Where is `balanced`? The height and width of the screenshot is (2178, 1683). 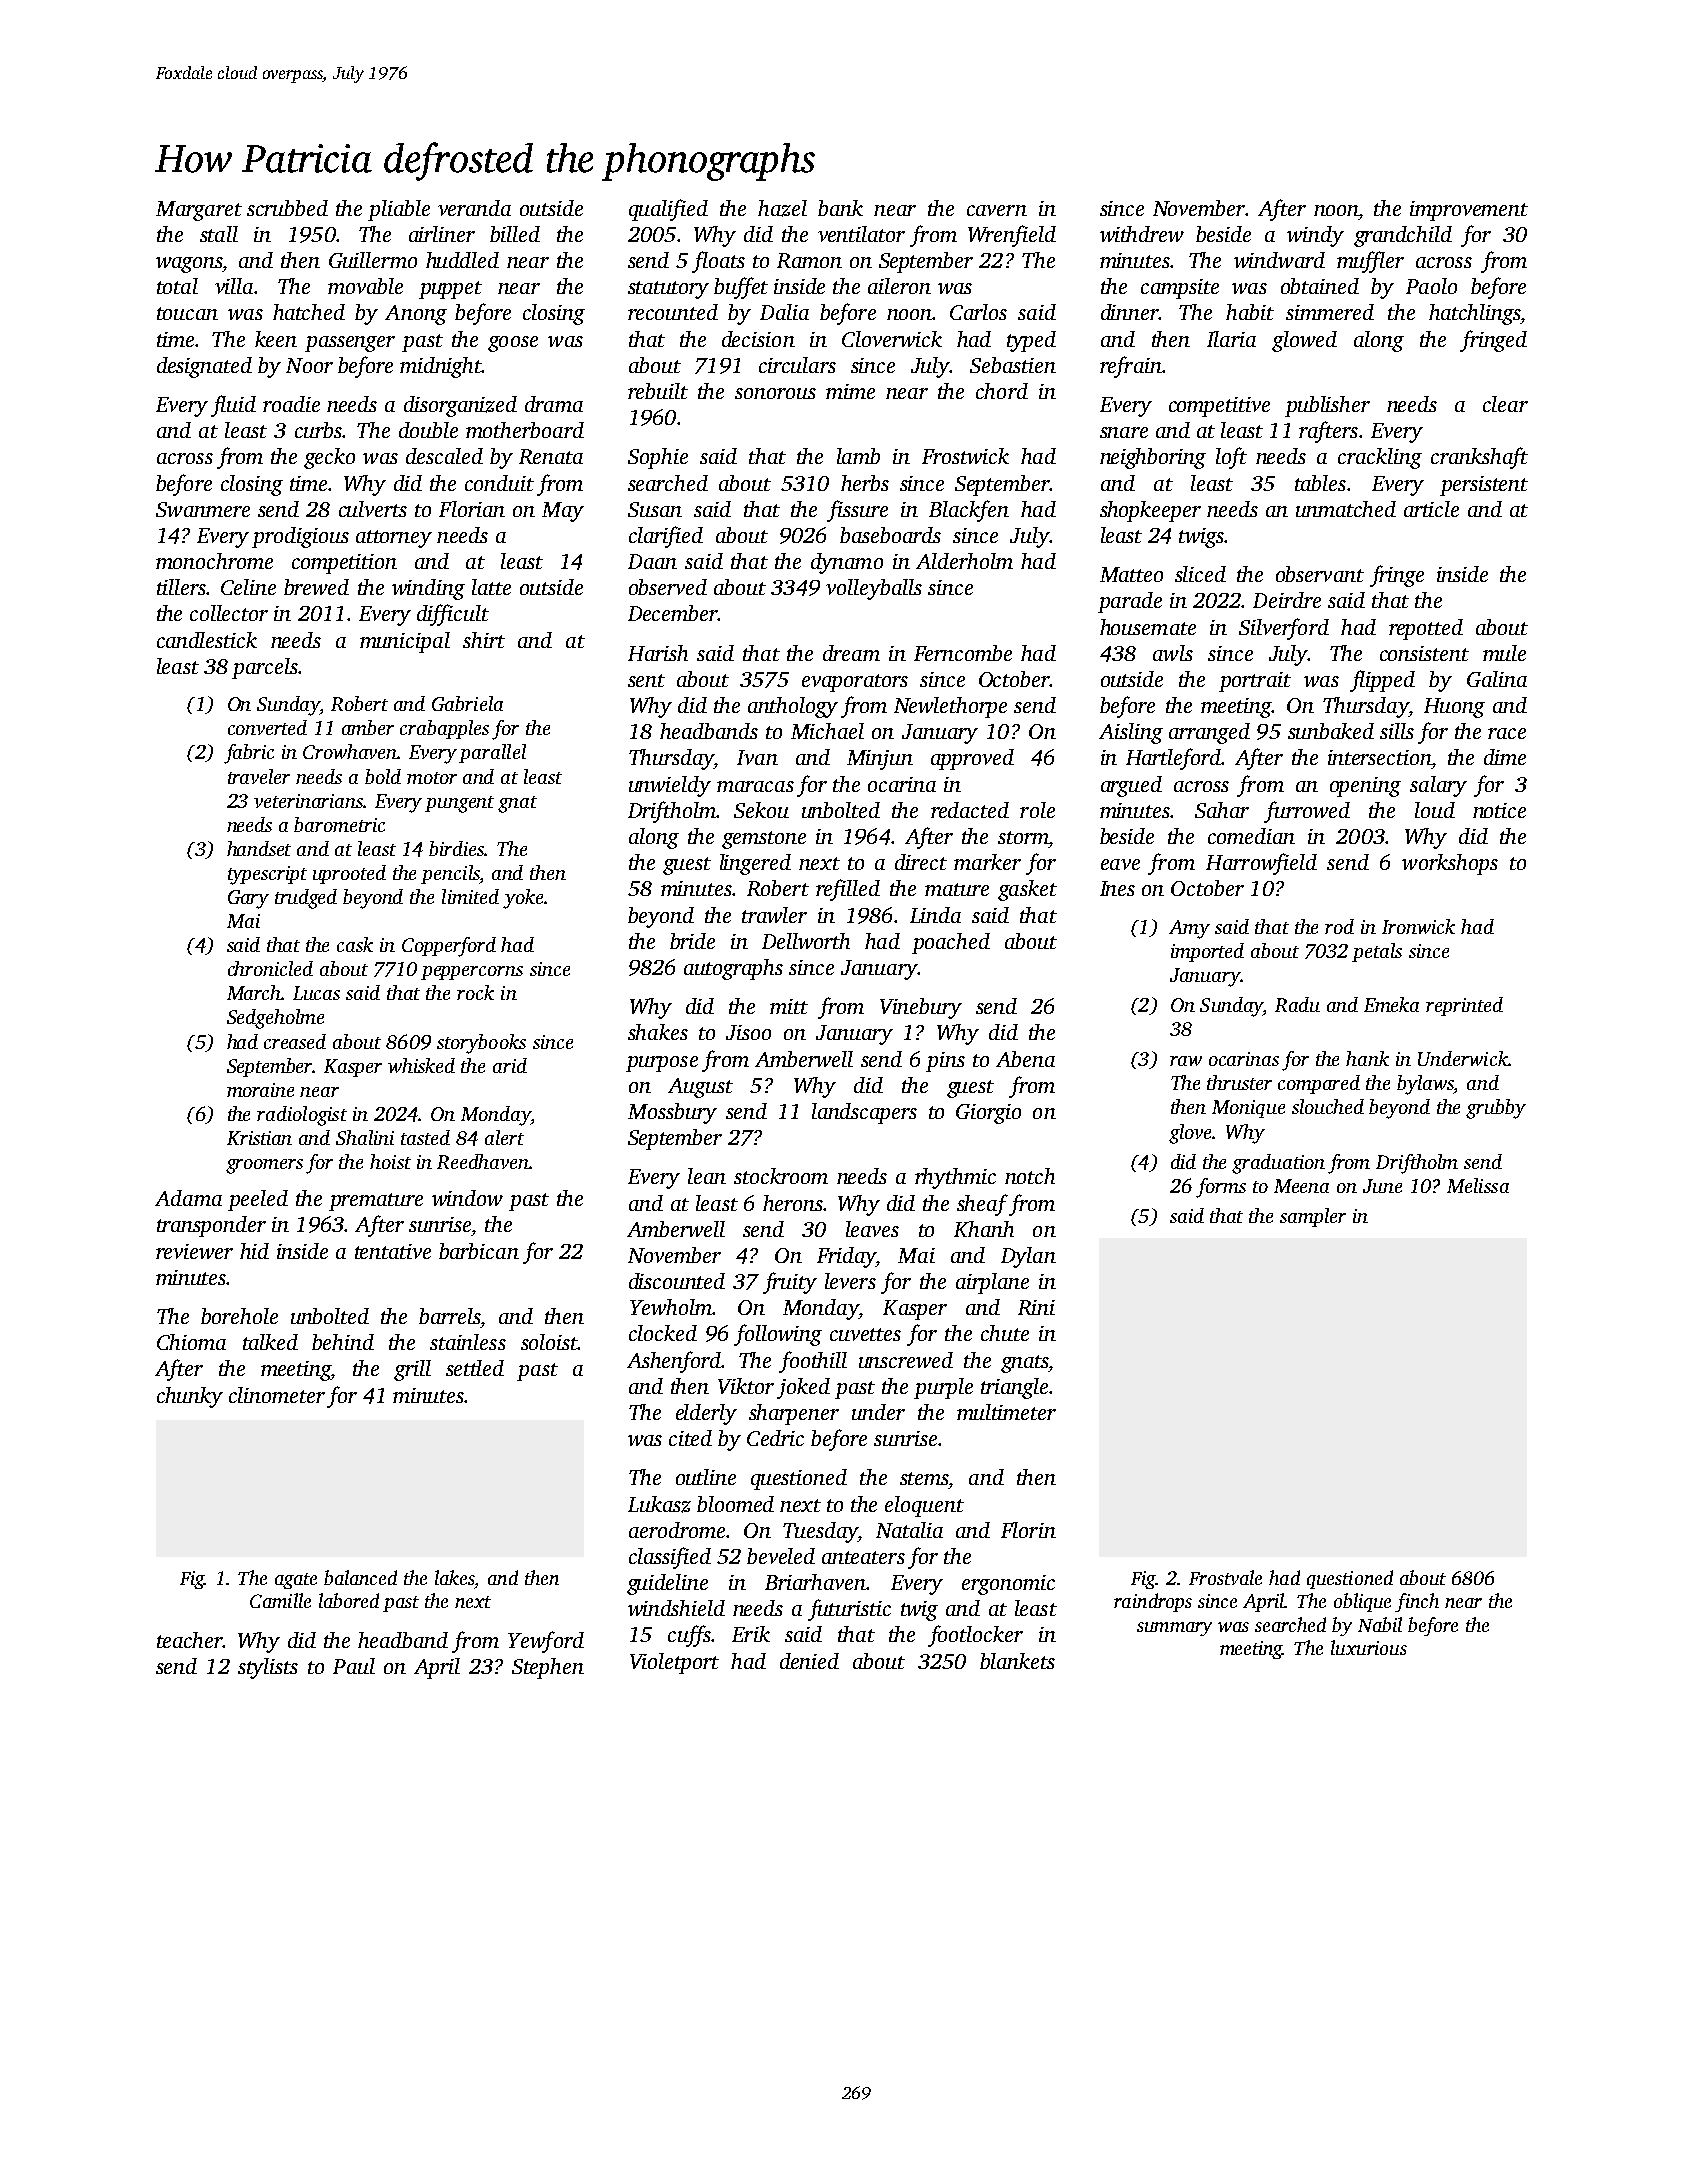
balanced is located at coordinates (360, 1577).
